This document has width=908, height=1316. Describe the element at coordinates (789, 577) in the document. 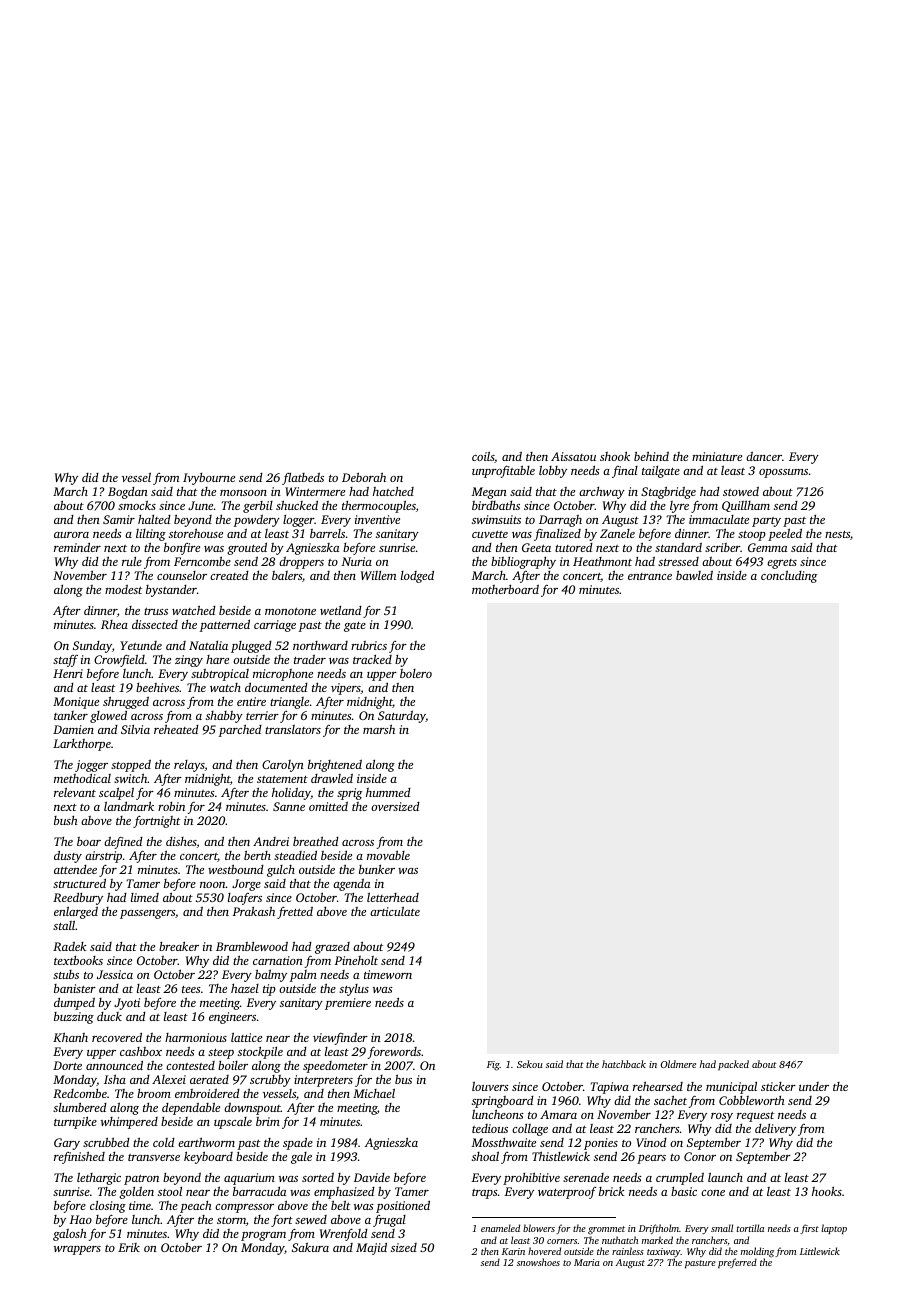

I see `concluding` at that location.
